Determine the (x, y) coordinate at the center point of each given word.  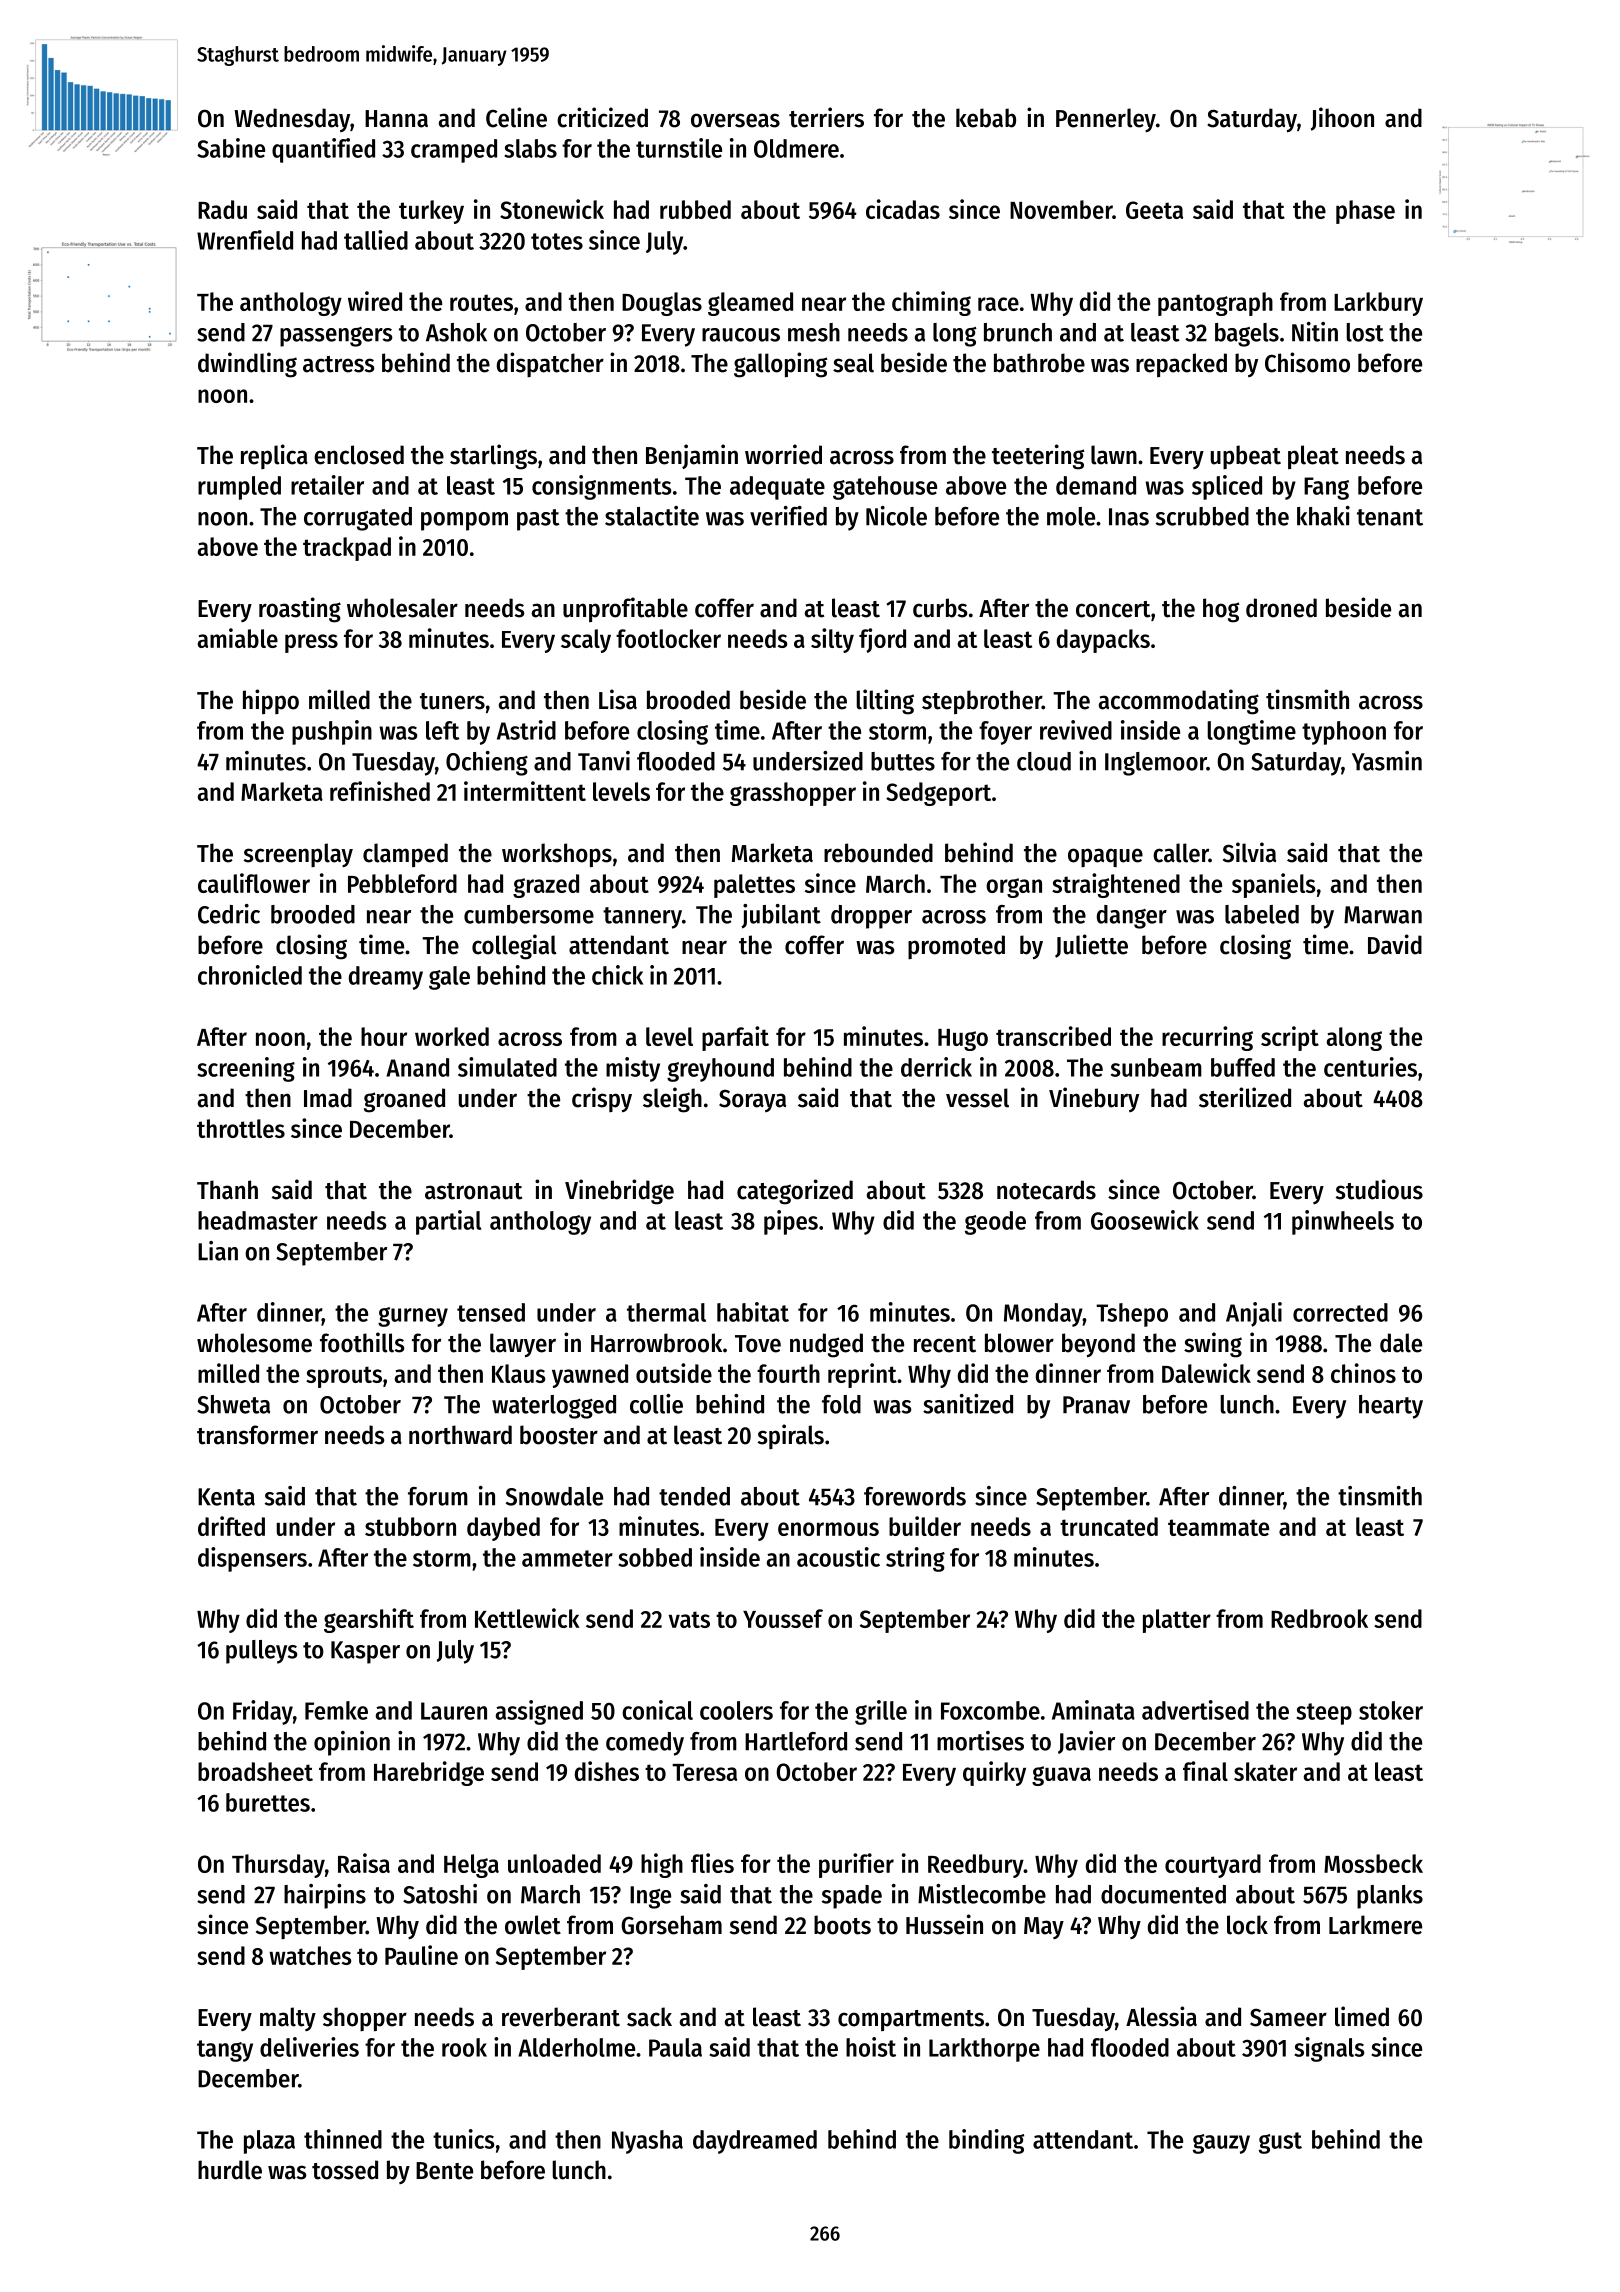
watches (310, 1955)
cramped (454, 151)
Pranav (1096, 1405)
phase (1365, 212)
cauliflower (254, 883)
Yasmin (1387, 761)
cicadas (903, 209)
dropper (871, 917)
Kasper (365, 1652)
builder (925, 1526)
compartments (911, 2020)
